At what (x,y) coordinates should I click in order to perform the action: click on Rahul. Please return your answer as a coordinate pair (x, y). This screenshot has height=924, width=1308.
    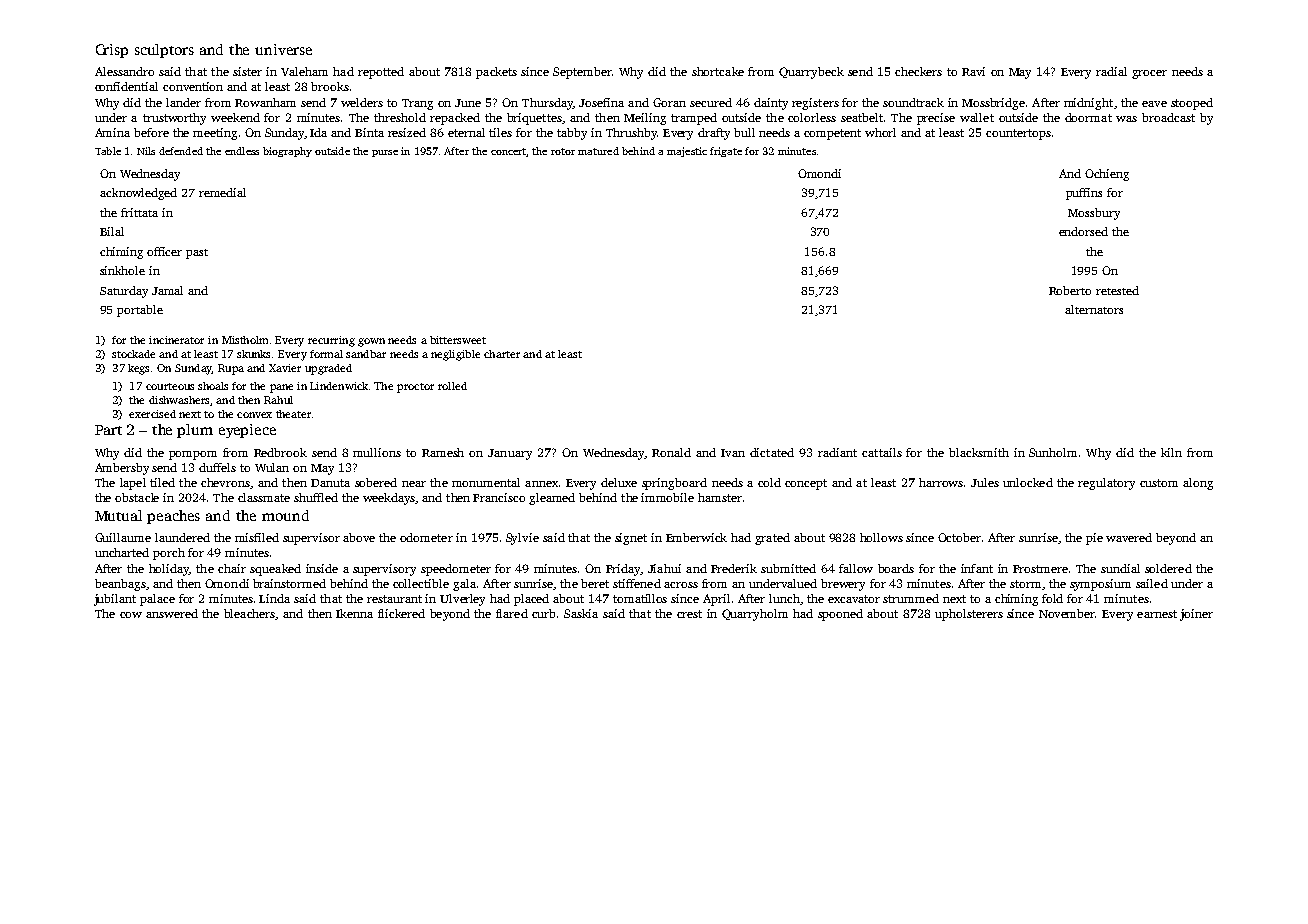
    Looking at the image, I should click on (278, 400).
